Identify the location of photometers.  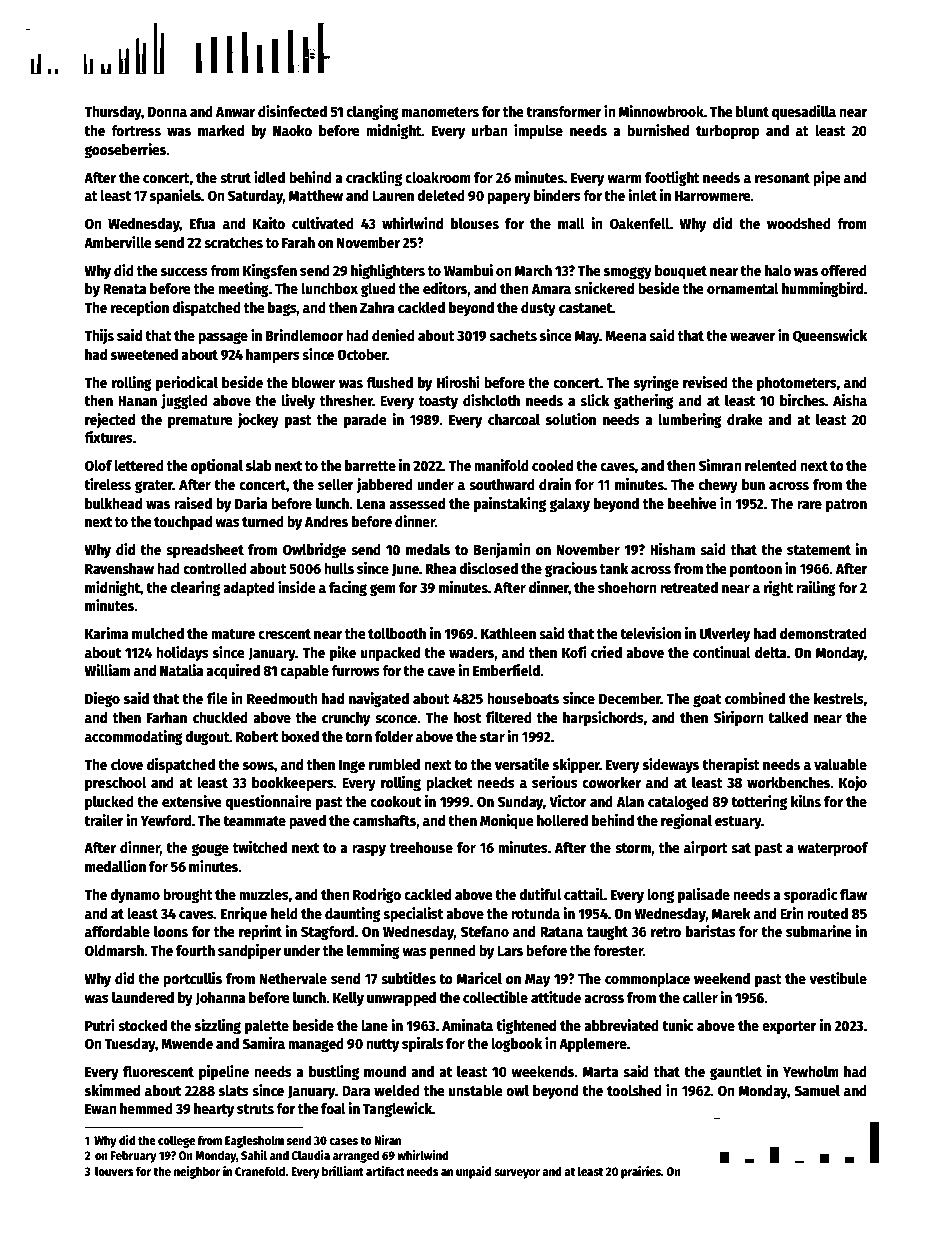
(797, 384).
